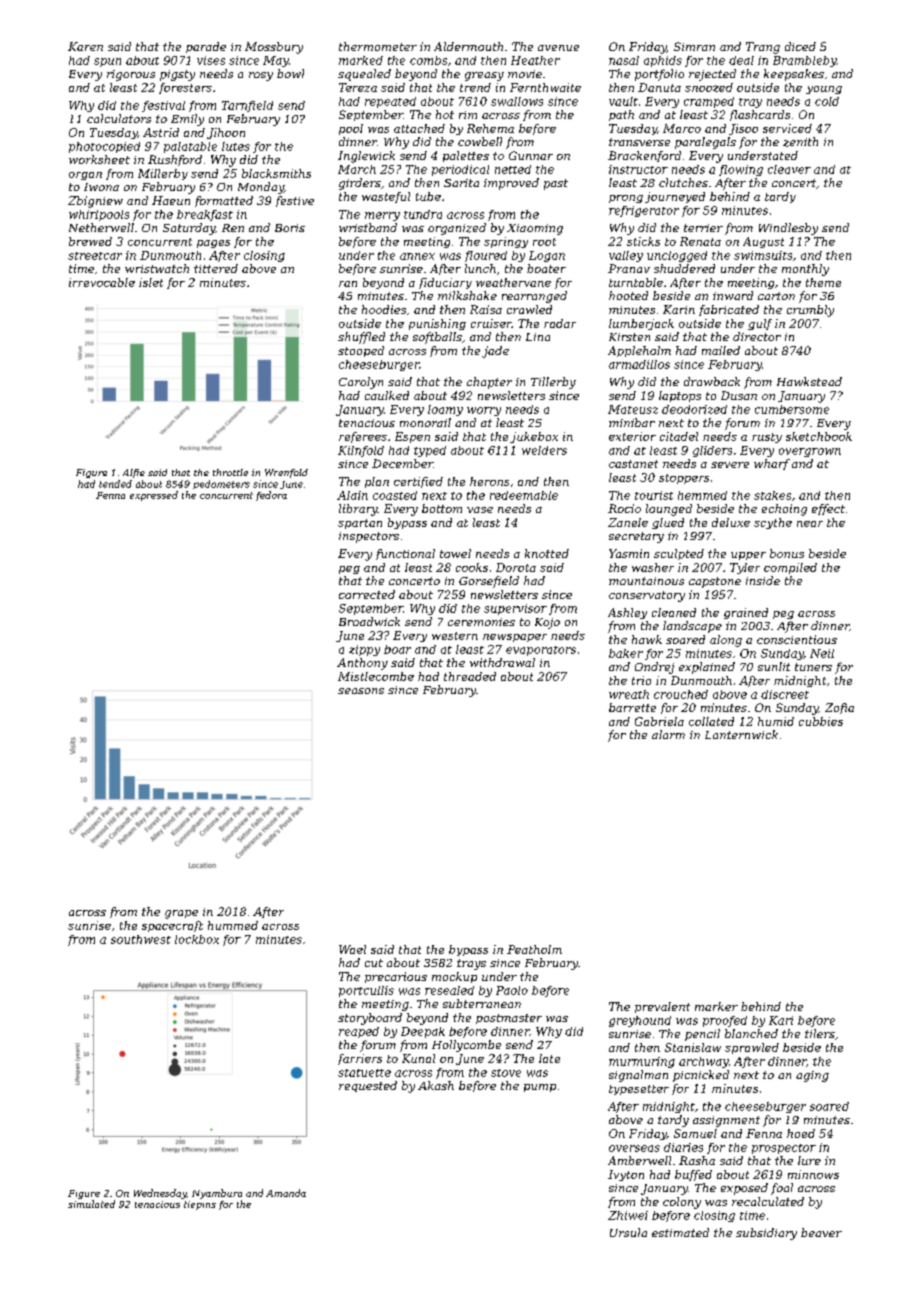  What do you see at coordinates (134, 473) in the screenshot?
I see `Alfie` at bounding box center [134, 473].
